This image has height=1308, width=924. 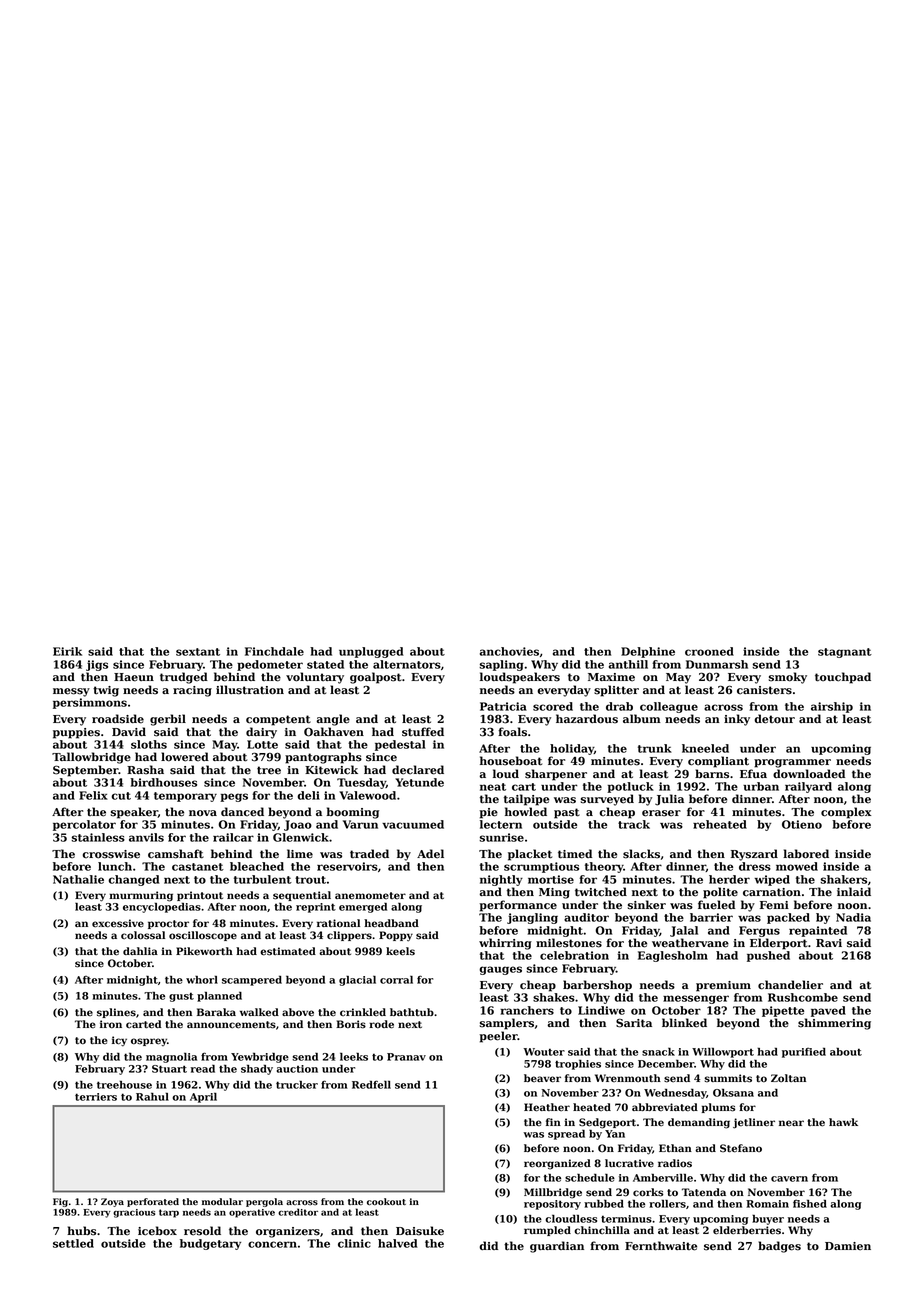 What do you see at coordinates (278, 720) in the image?
I see `competent` at bounding box center [278, 720].
